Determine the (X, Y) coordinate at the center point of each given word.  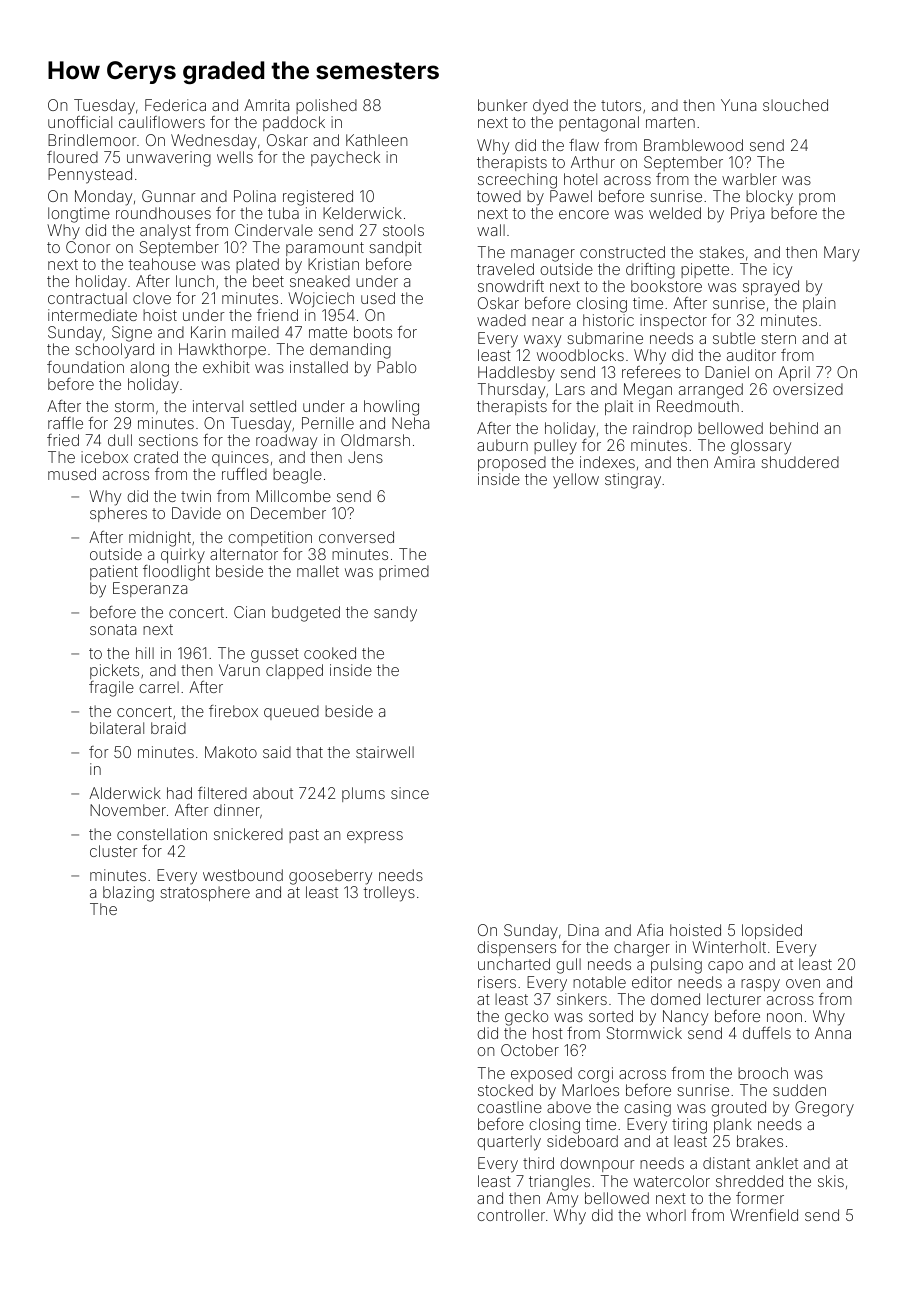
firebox (233, 711)
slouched (795, 105)
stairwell (385, 752)
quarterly (509, 1143)
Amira (734, 462)
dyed (550, 107)
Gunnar (168, 196)
